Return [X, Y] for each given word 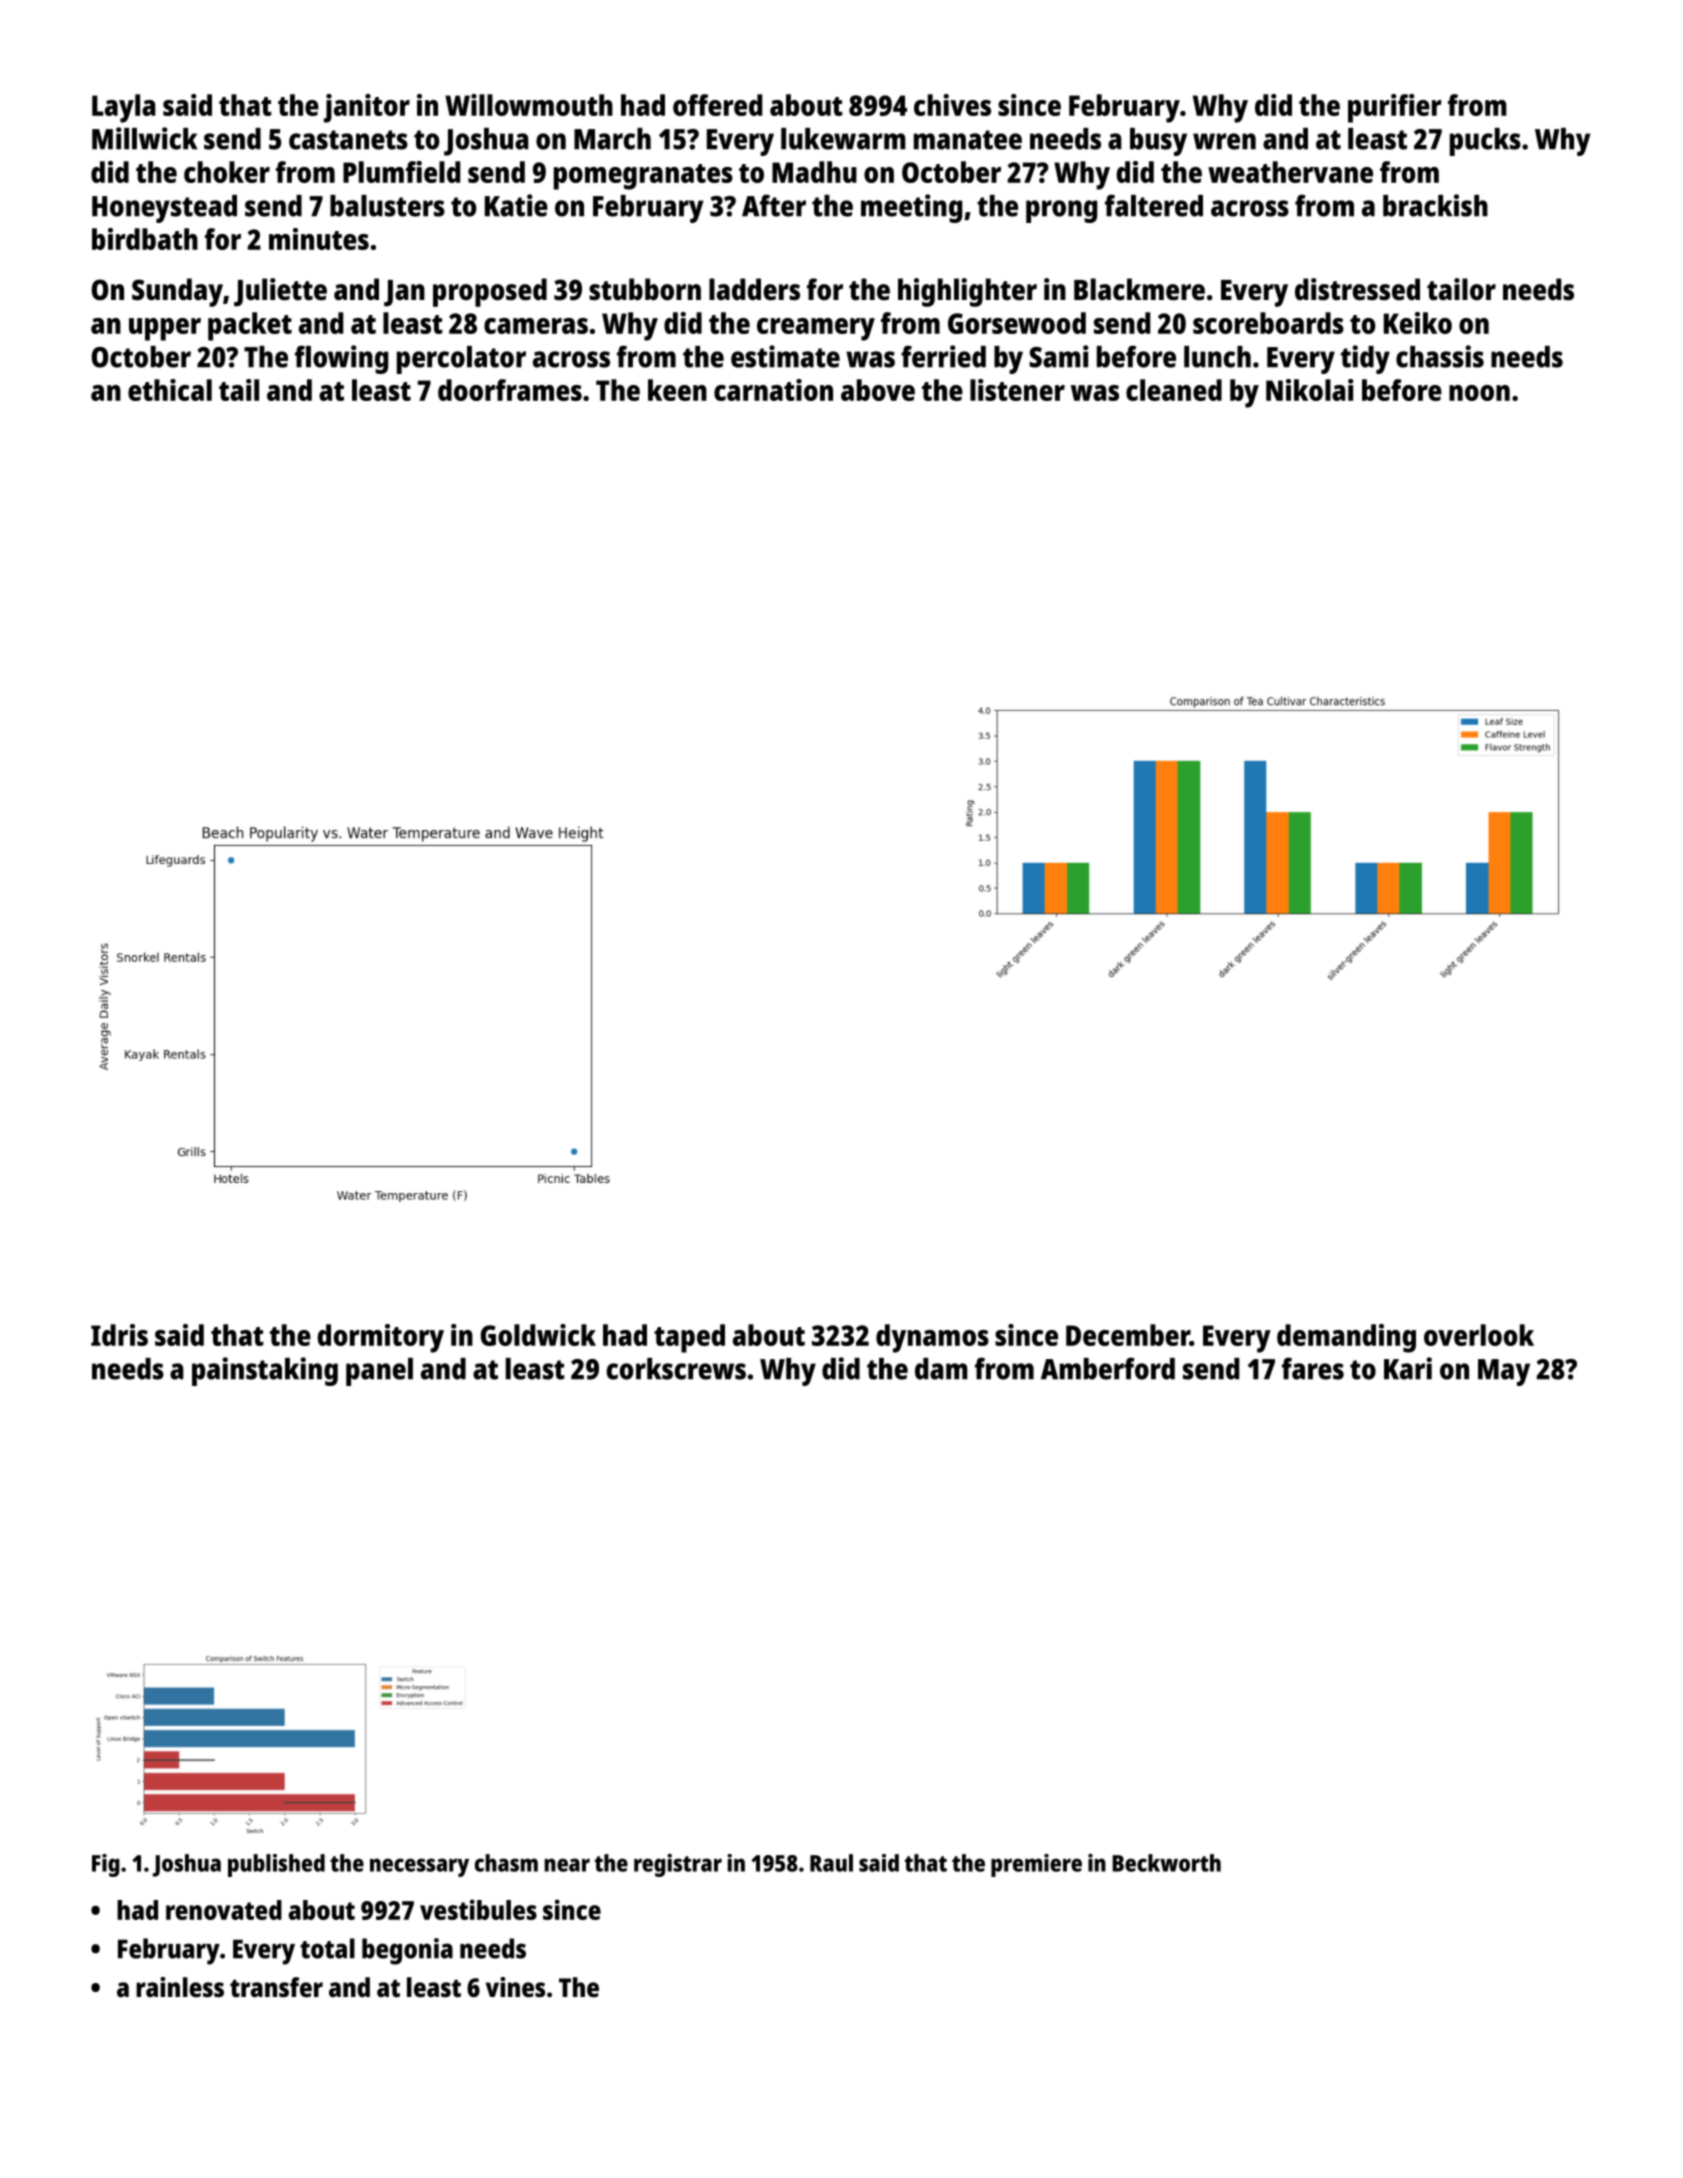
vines [515, 1987]
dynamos [932, 1338]
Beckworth [1166, 1863]
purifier [1395, 108]
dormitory [381, 1338]
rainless [180, 1987]
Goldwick [538, 1335]
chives [952, 105]
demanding [1346, 1338]
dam [941, 1369]
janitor [367, 108]
